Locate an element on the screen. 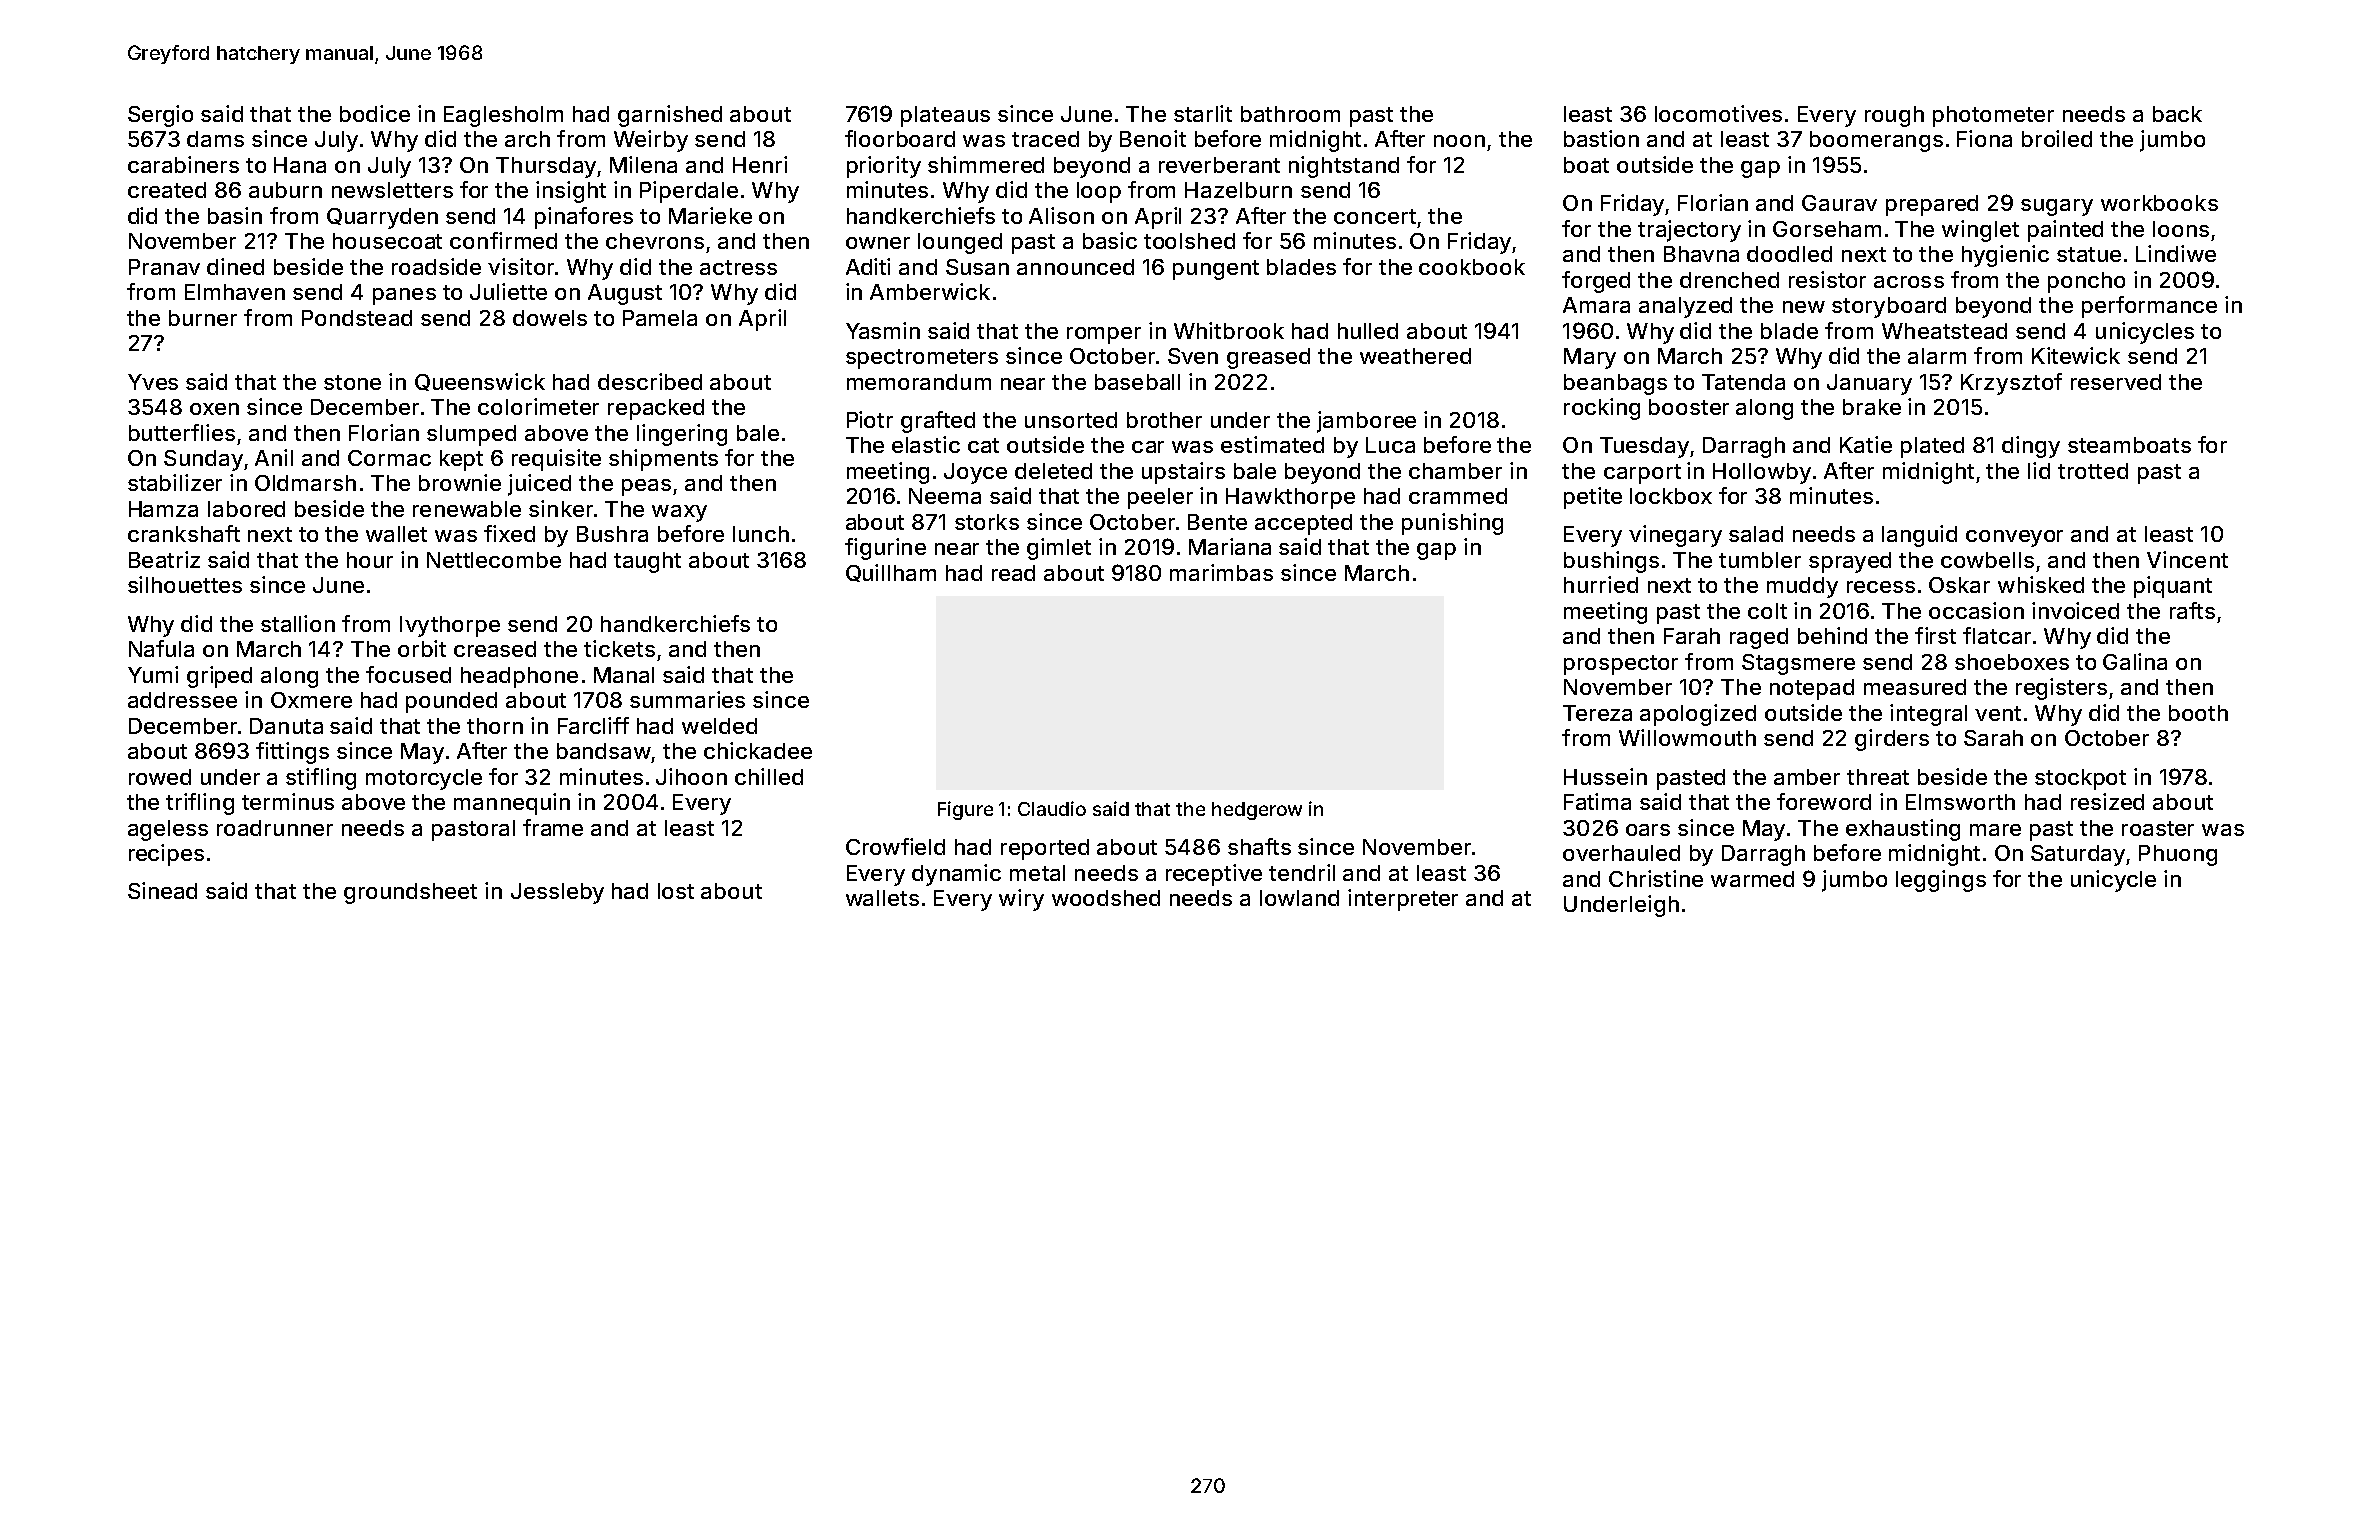  locomotives is located at coordinates (1718, 113).
